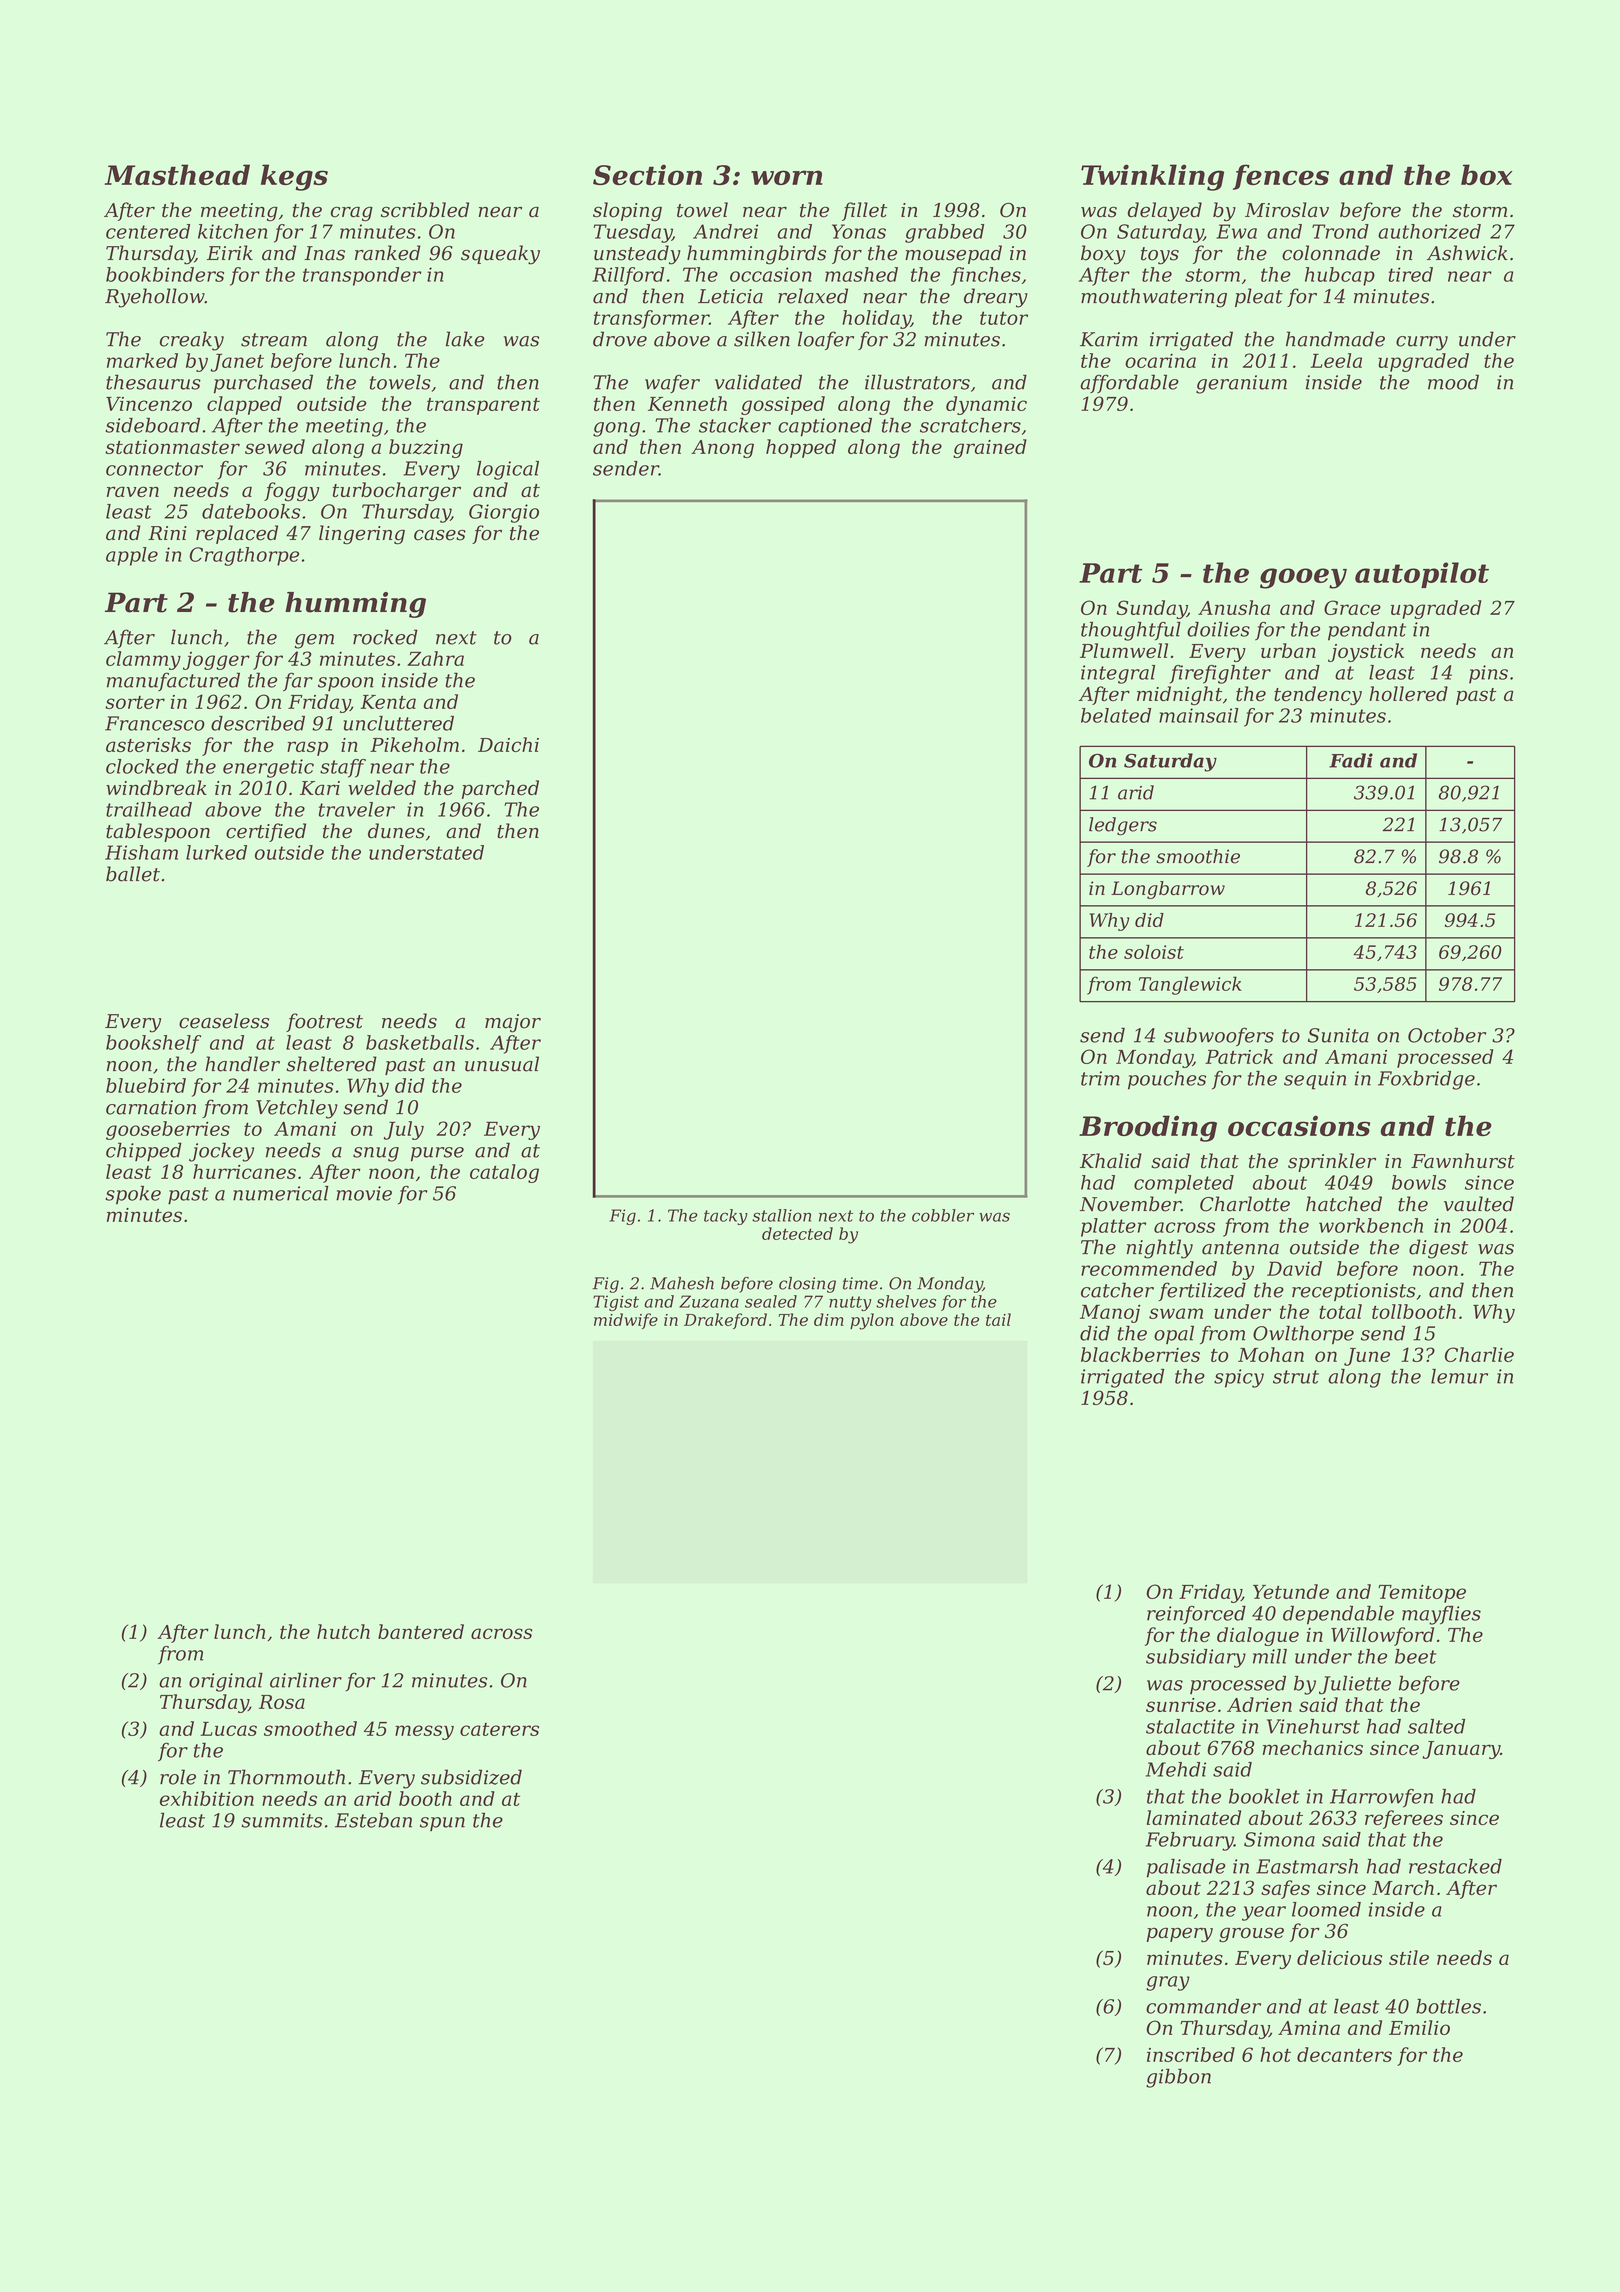  Describe the element at coordinates (404, 1130) in the document. I see `July` at that location.
